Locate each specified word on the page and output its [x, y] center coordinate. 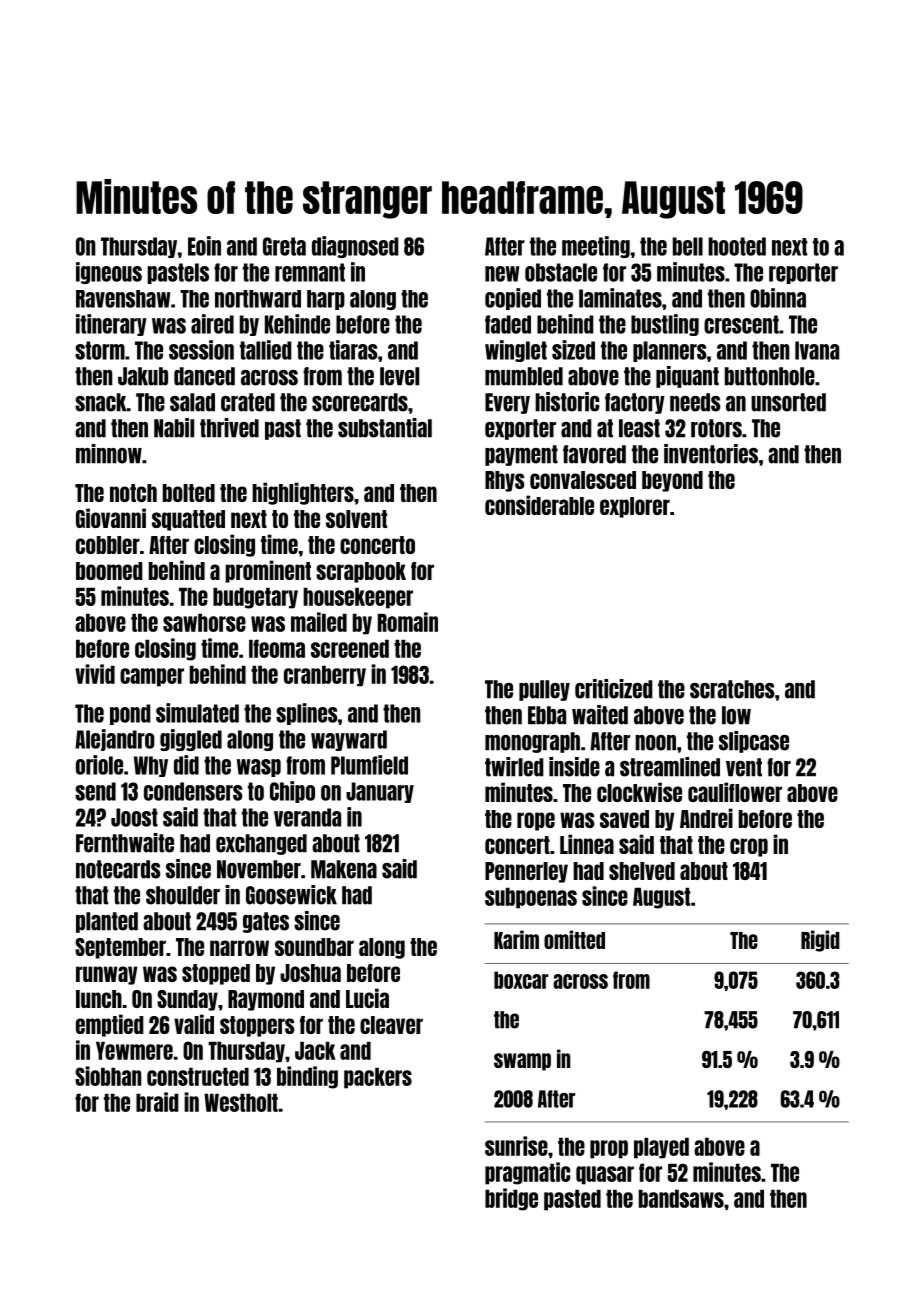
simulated [197, 713]
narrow [239, 948]
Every [507, 403]
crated [248, 402]
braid [157, 1102]
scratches [732, 689]
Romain [408, 622]
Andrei [706, 818]
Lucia [367, 998]
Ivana [817, 350]
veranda [307, 817]
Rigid [820, 941]
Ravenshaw [123, 299]
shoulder [183, 895]
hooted [737, 246]
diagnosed [355, 247]
